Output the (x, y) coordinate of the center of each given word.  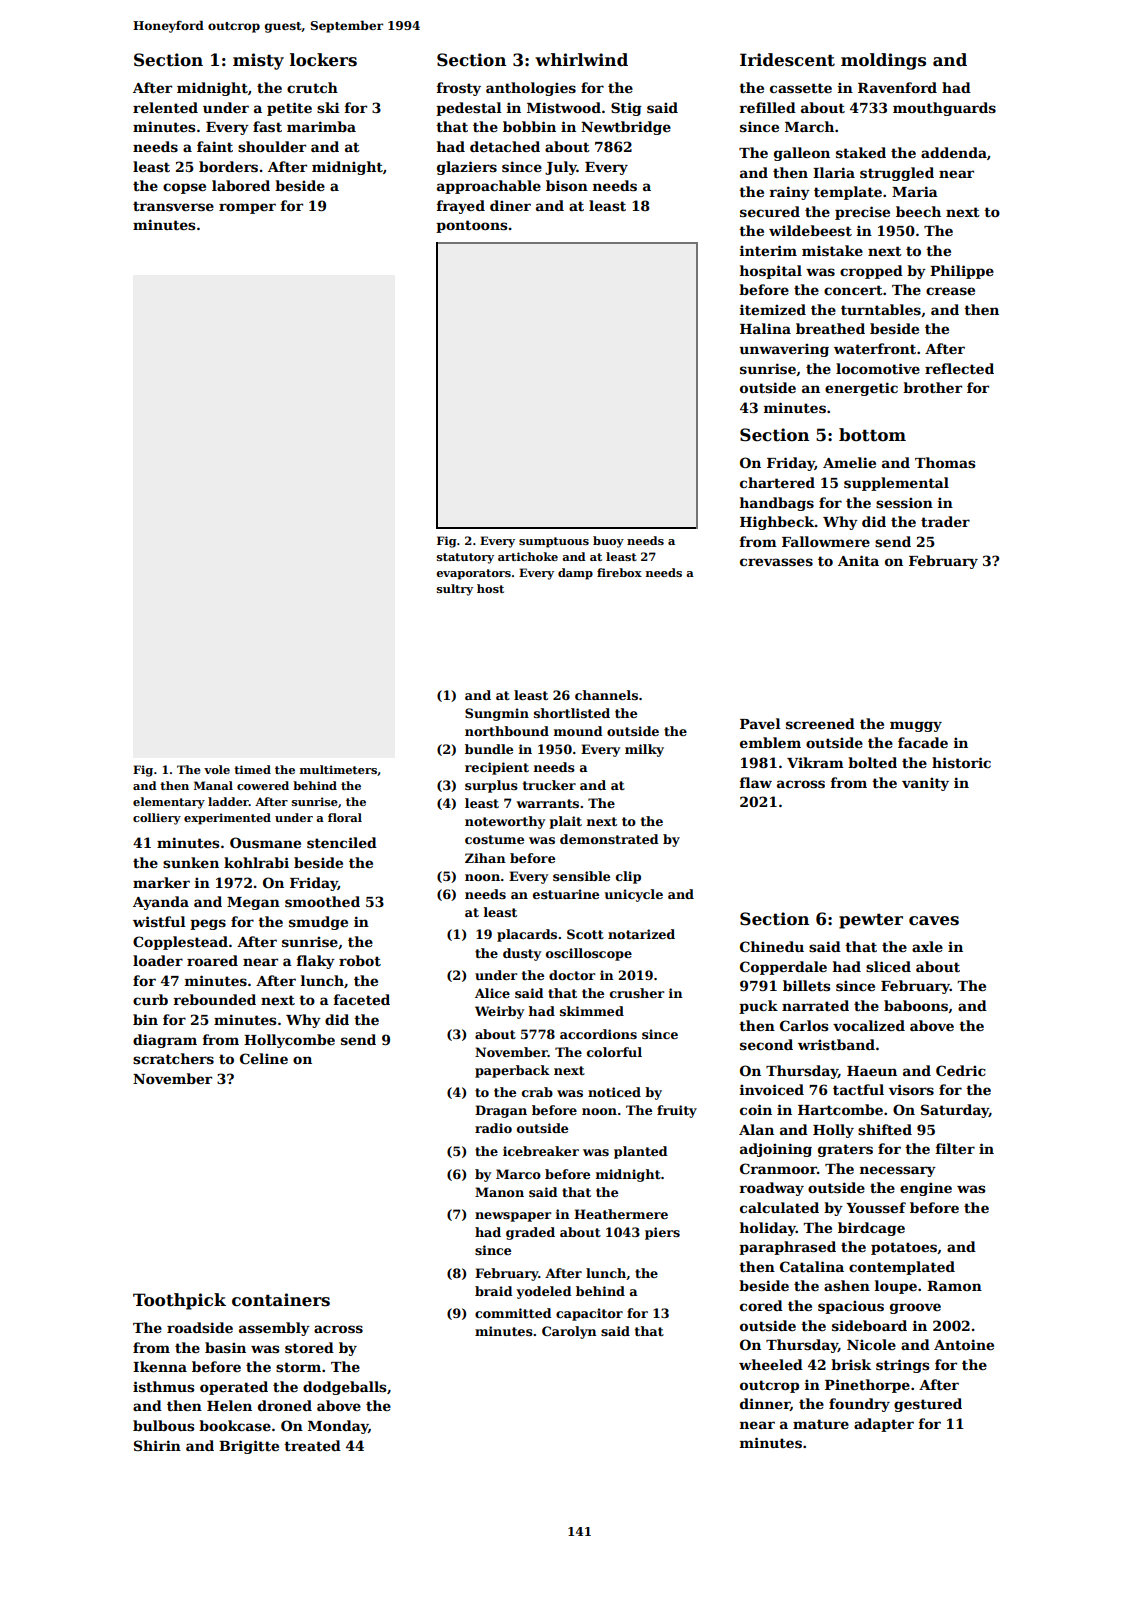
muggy (916, 726)
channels (606, 695)
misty (258, 61)
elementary (169, 803)
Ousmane (265, 842)
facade (923, 742)
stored (309, 1347)
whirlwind (581, 60)
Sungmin (497, 714)
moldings (883, 61)
